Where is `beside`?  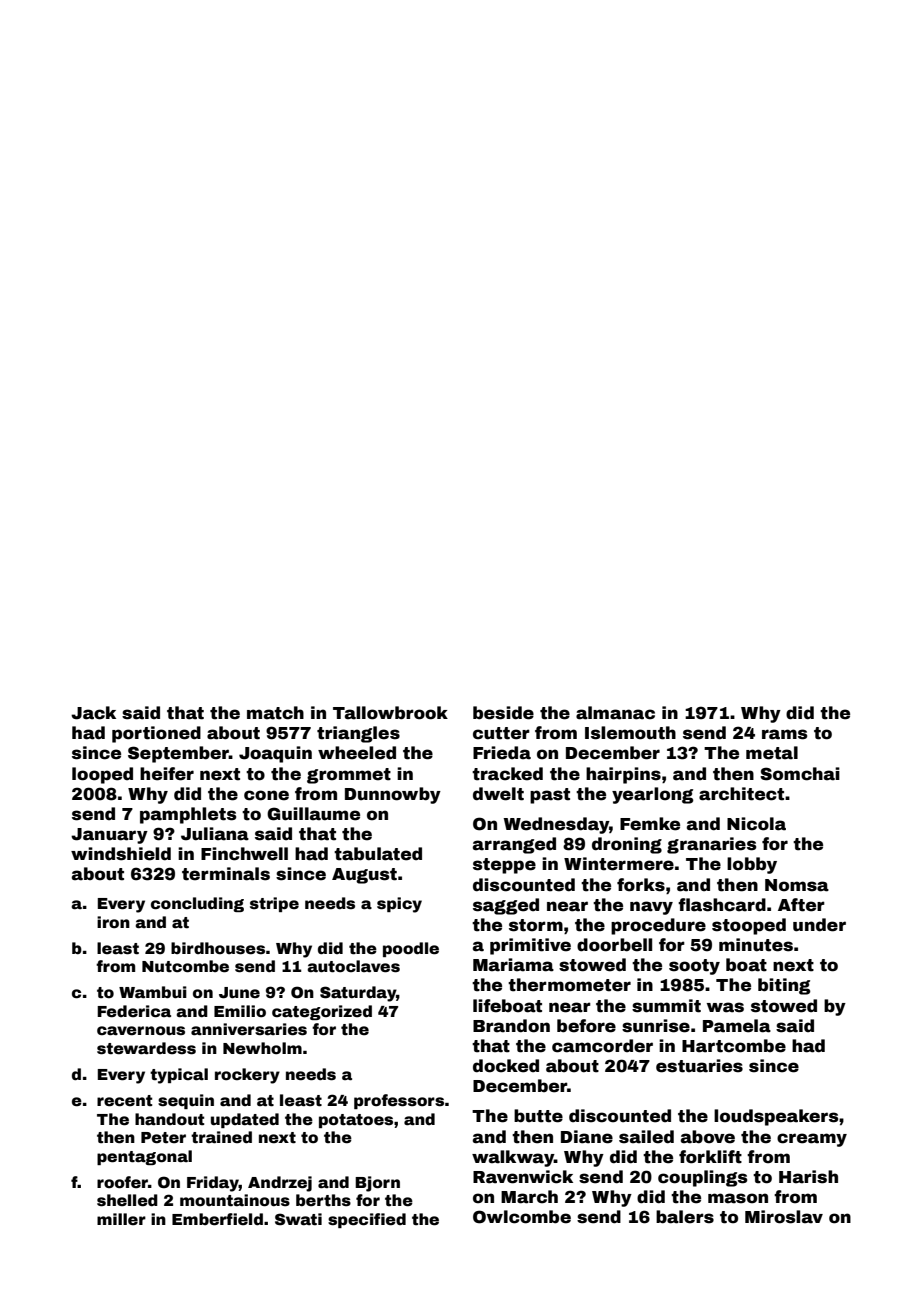
beside is located at coordinates (503, 713).
